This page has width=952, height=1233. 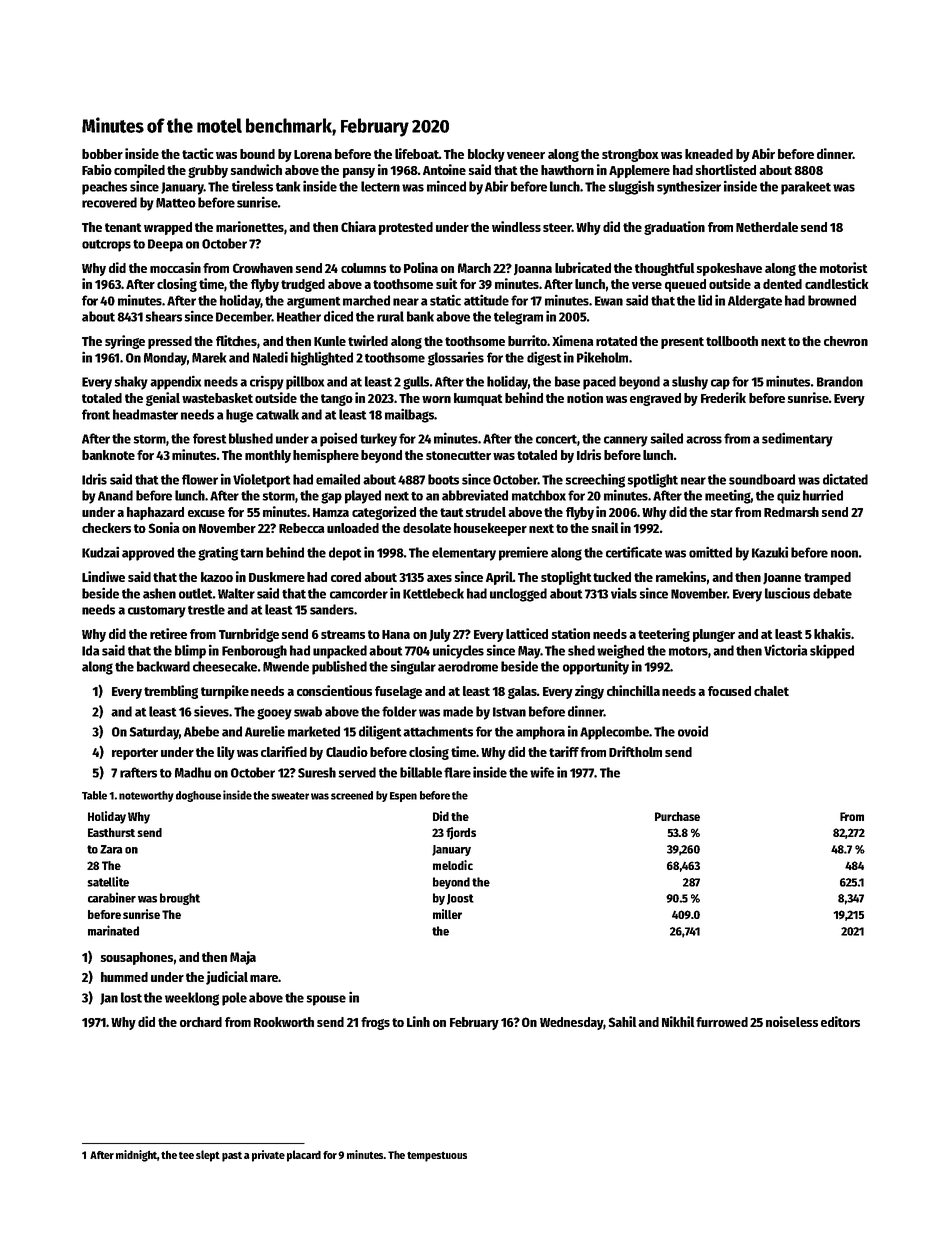 I want to click on kneaded, so click(x=709, y=154).
